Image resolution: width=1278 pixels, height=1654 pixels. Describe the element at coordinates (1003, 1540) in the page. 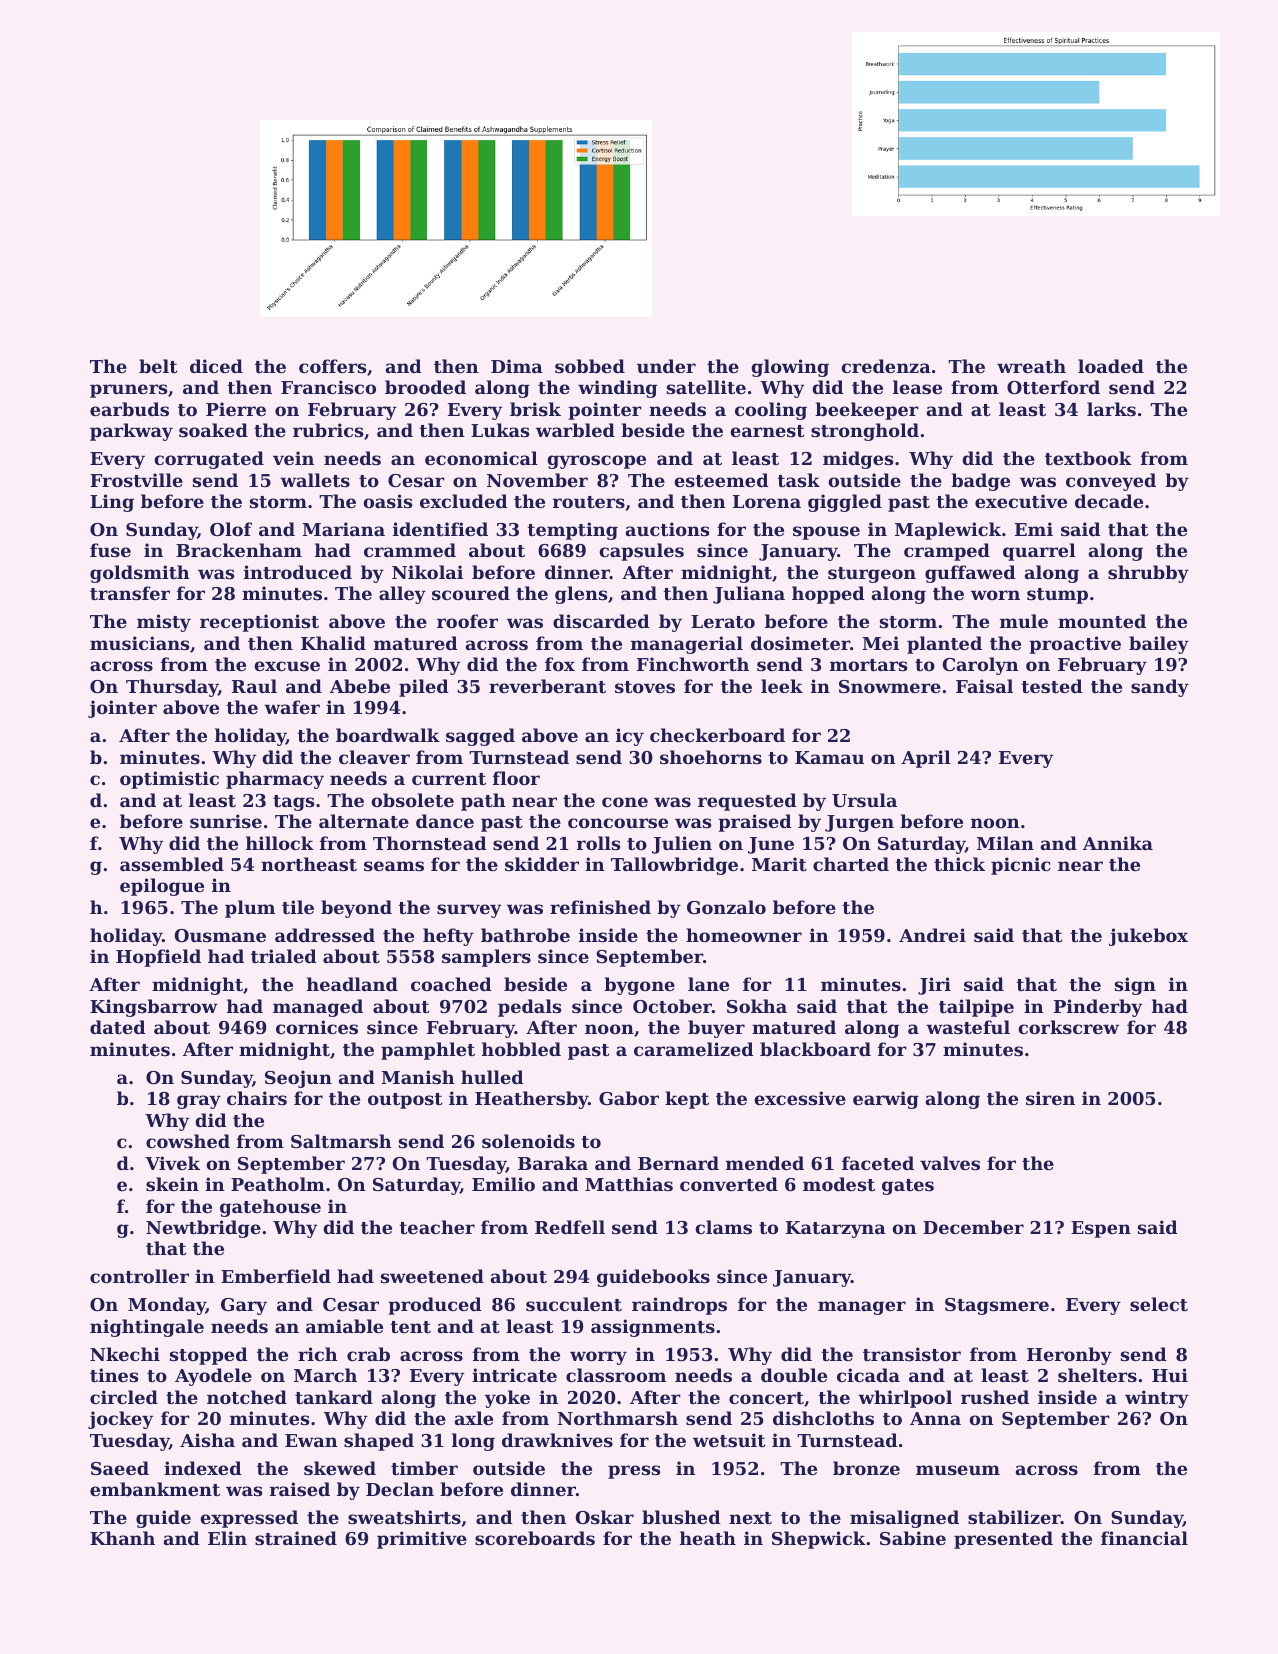

I see `presented` at that location.
